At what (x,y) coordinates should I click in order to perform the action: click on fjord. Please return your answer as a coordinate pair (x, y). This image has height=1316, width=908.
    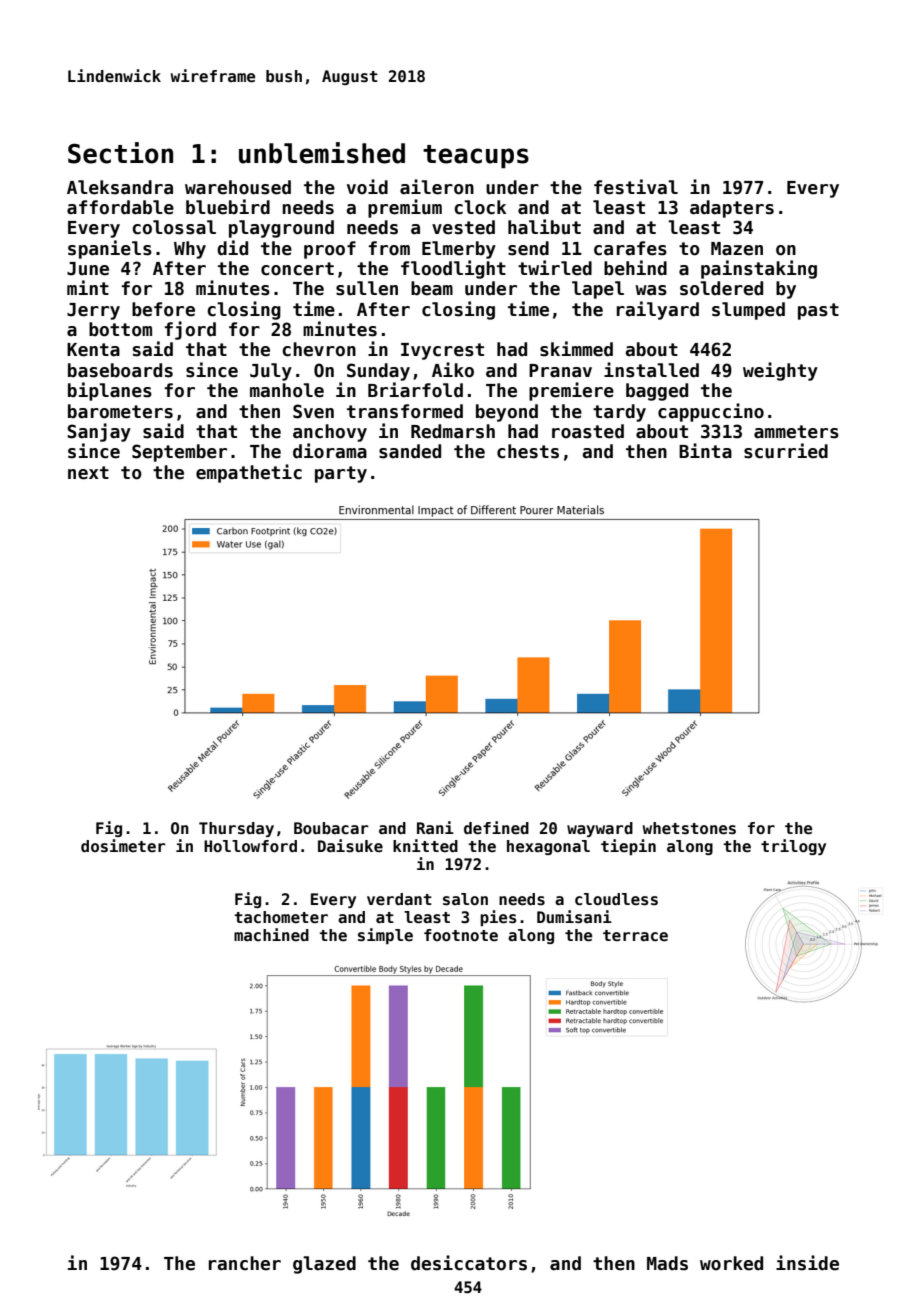
    Looking at the image, I should click on (190, 330).
